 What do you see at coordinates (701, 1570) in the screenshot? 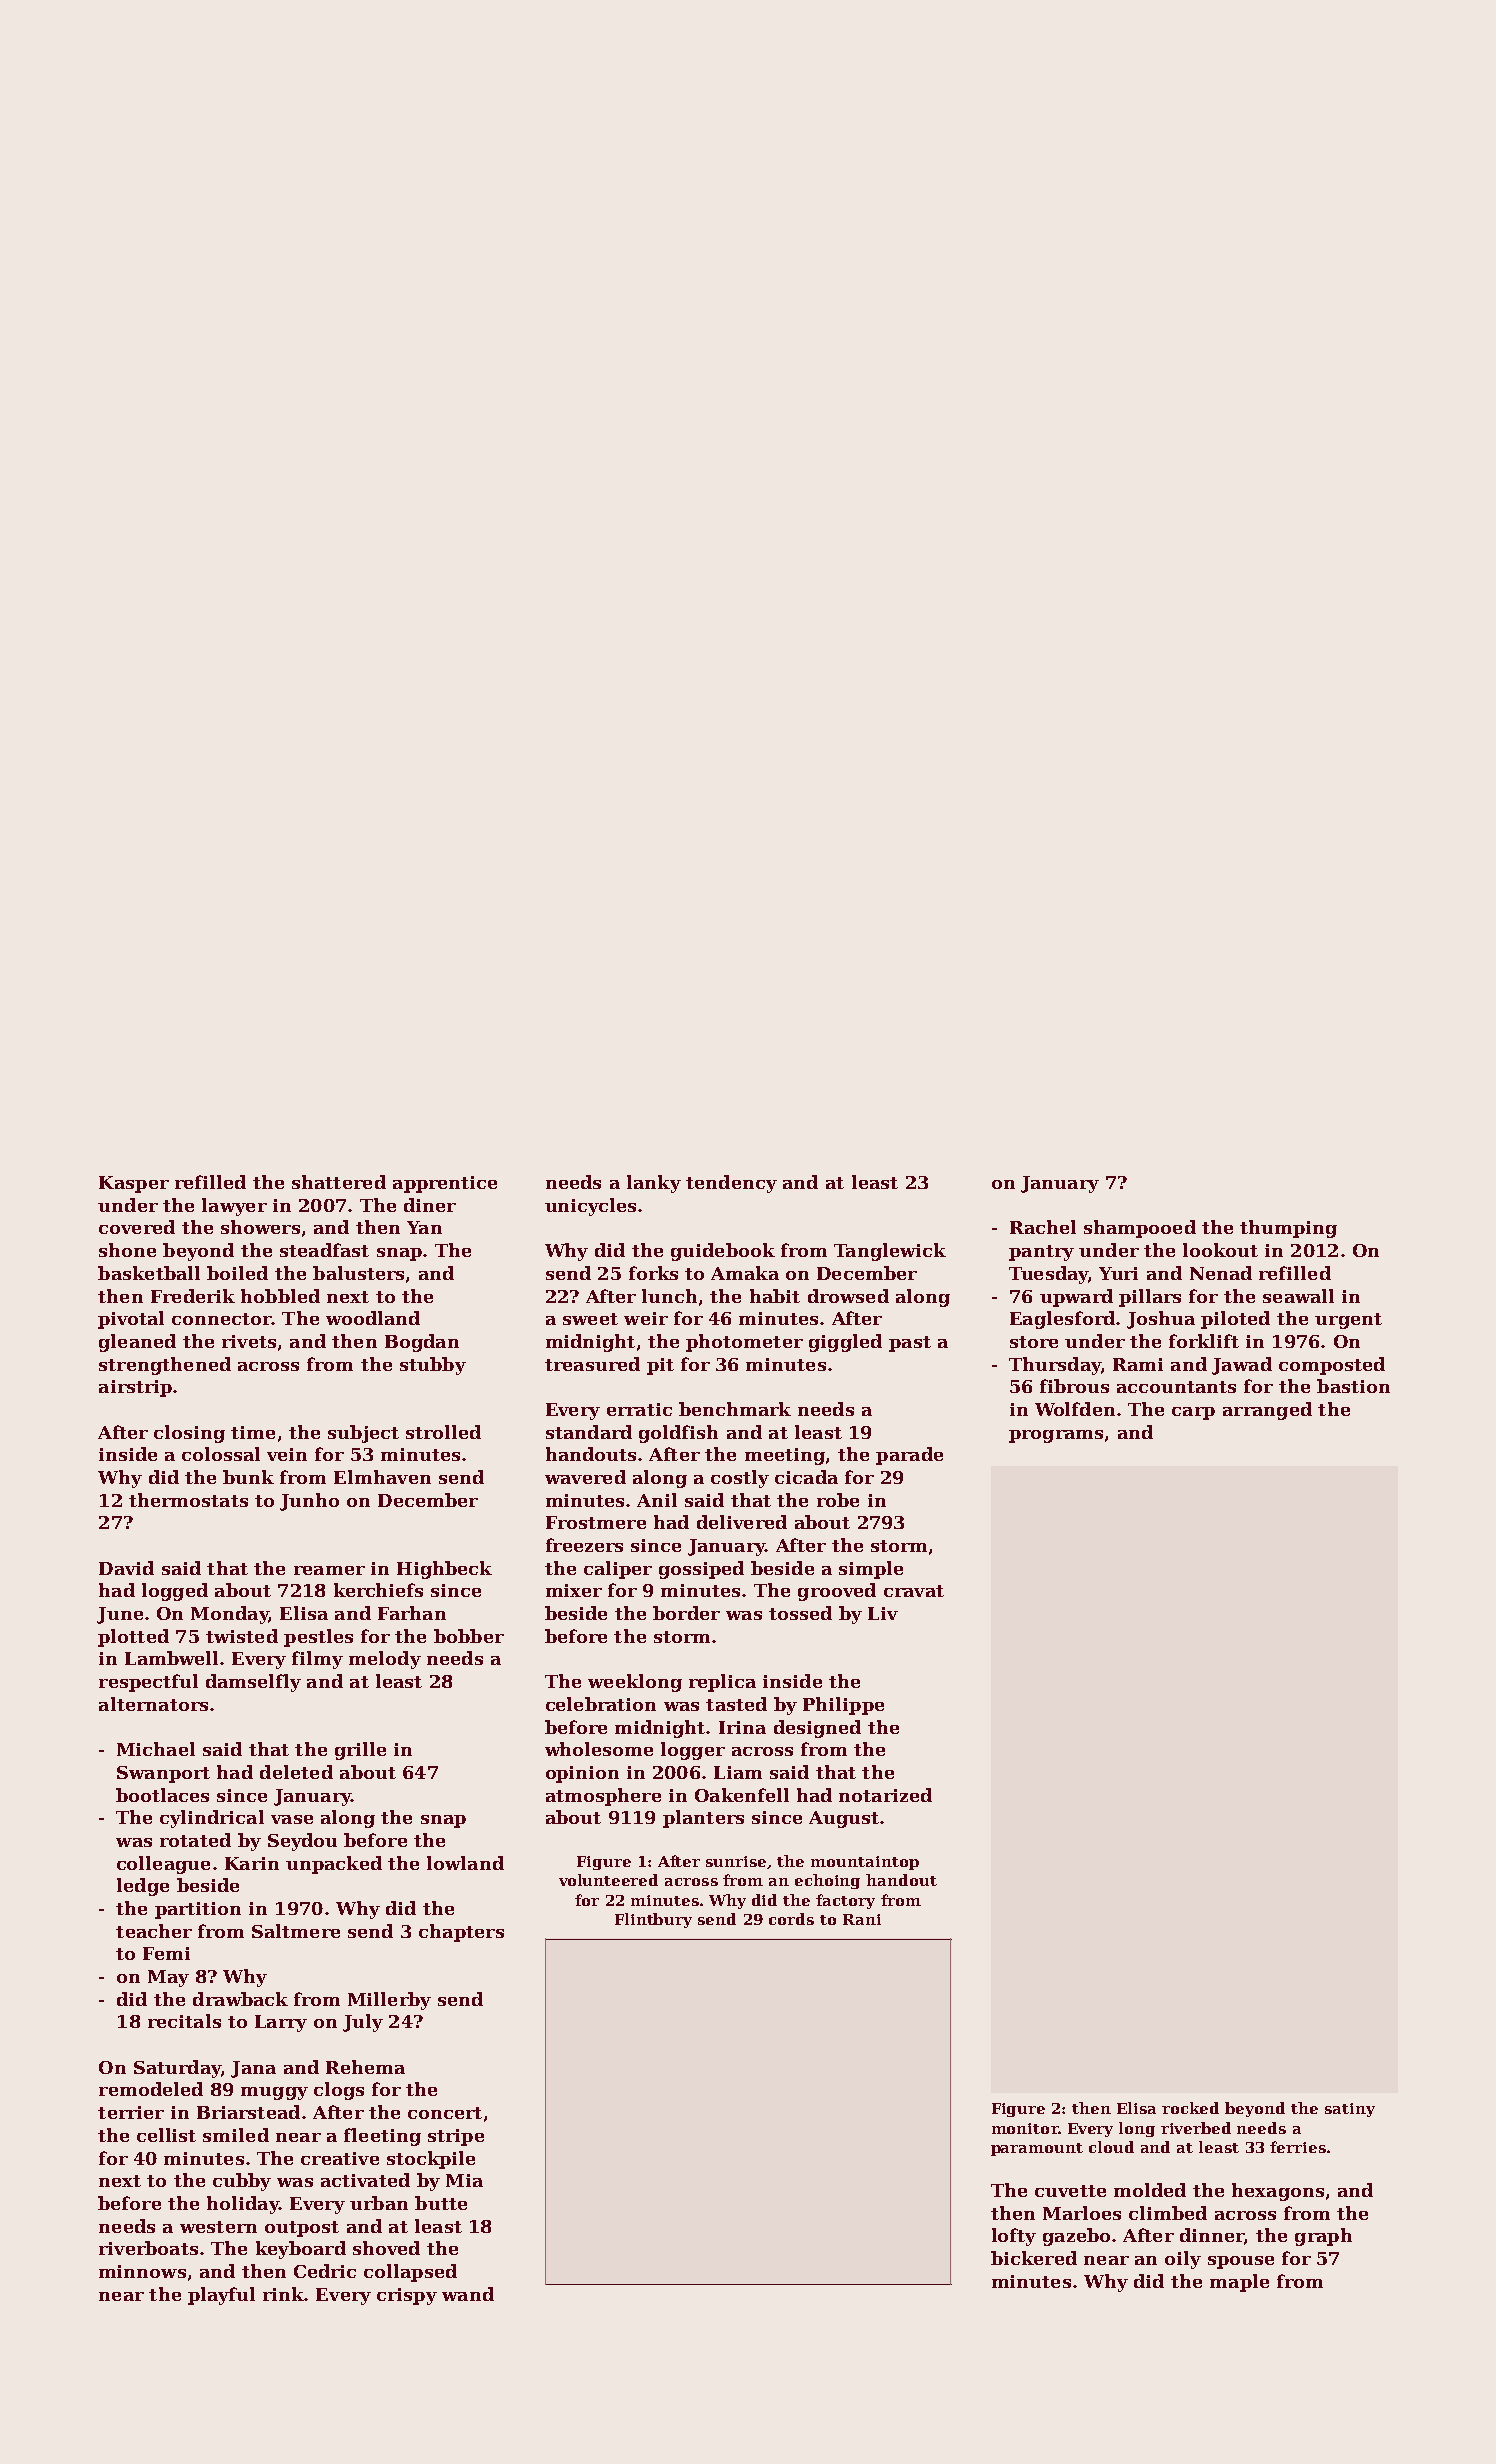
I see `gossiped` at bounding box center [701, 1570].
